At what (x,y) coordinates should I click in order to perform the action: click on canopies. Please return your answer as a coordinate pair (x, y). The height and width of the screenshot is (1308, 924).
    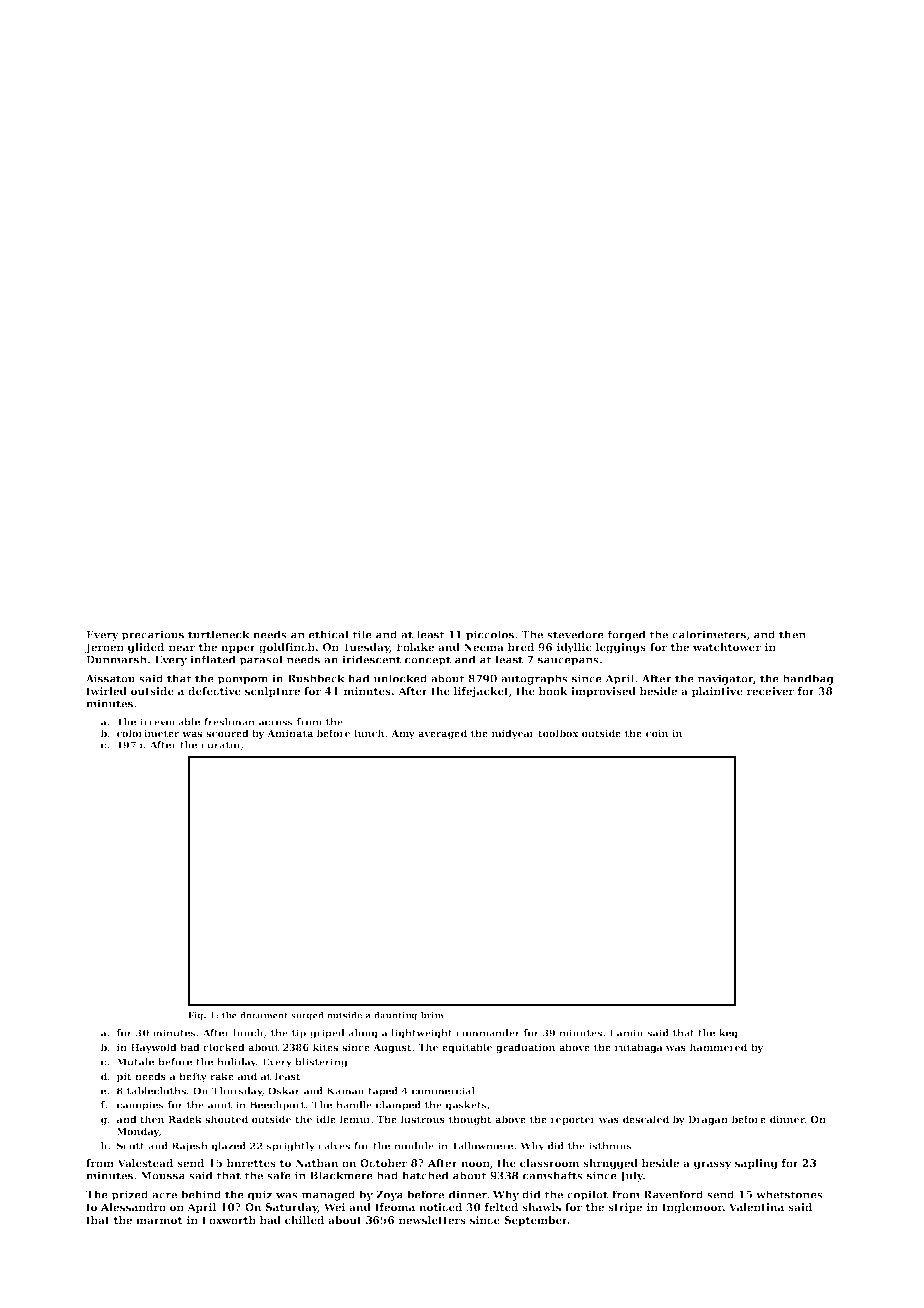
    Looking at the image, I should click on (140, 1106).
